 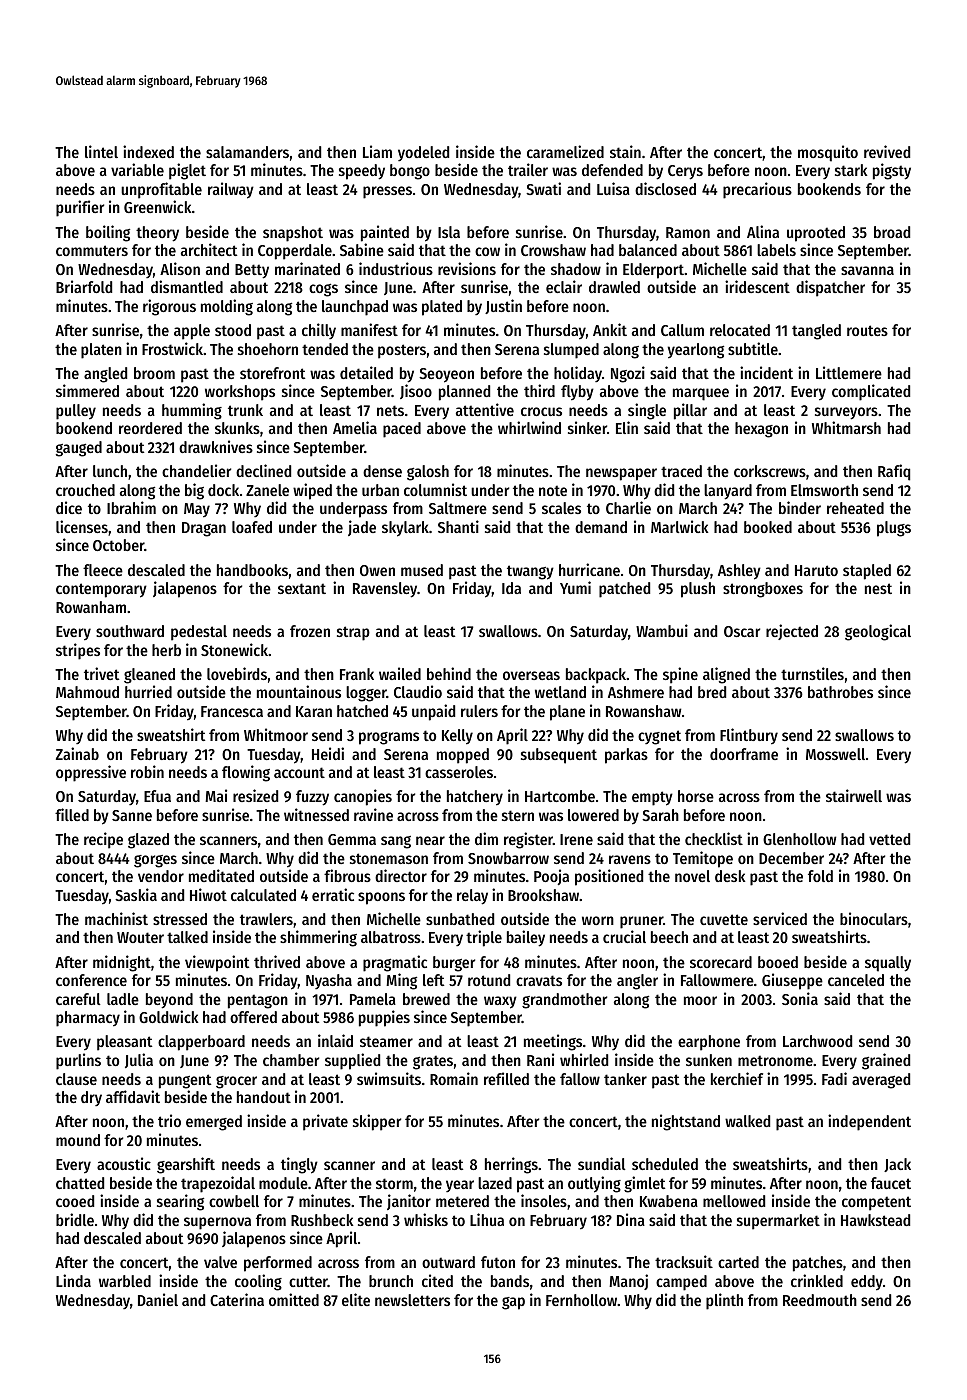 What do you see at coordinates (196, 470) in the screenshot?
I see `chandelier` at bounding box center [196, 470].
